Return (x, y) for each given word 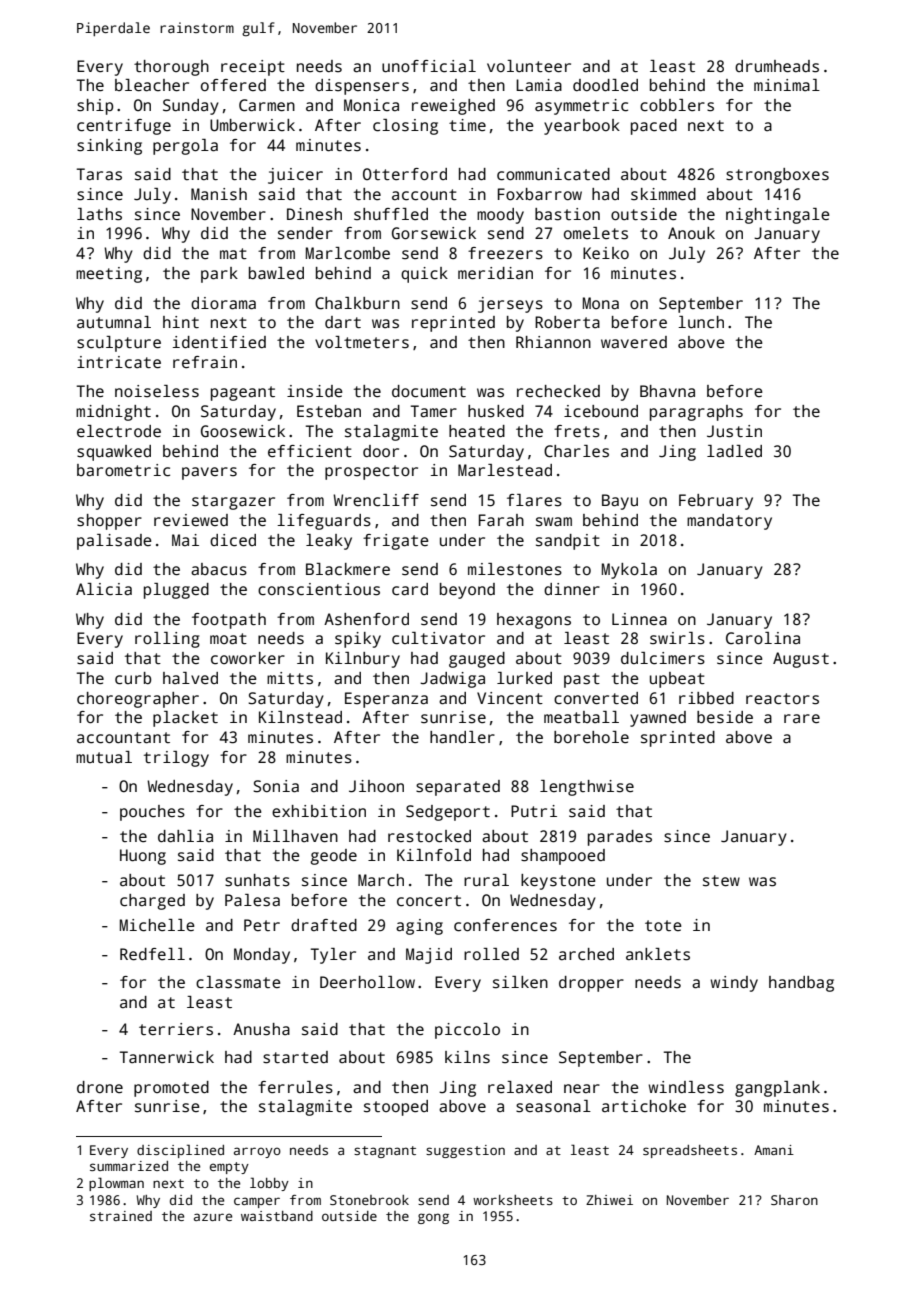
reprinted (453, 324)
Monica (371, 105)
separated (458, 788)
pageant (243, 393)
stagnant (385, 1152)
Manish (219, 194)
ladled (734, 451)
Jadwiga (452, 680)
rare (802, 718)
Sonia (276, 786)
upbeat (677, 680)
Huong (143, 857)
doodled (605, 85)
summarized (129, 1166)
